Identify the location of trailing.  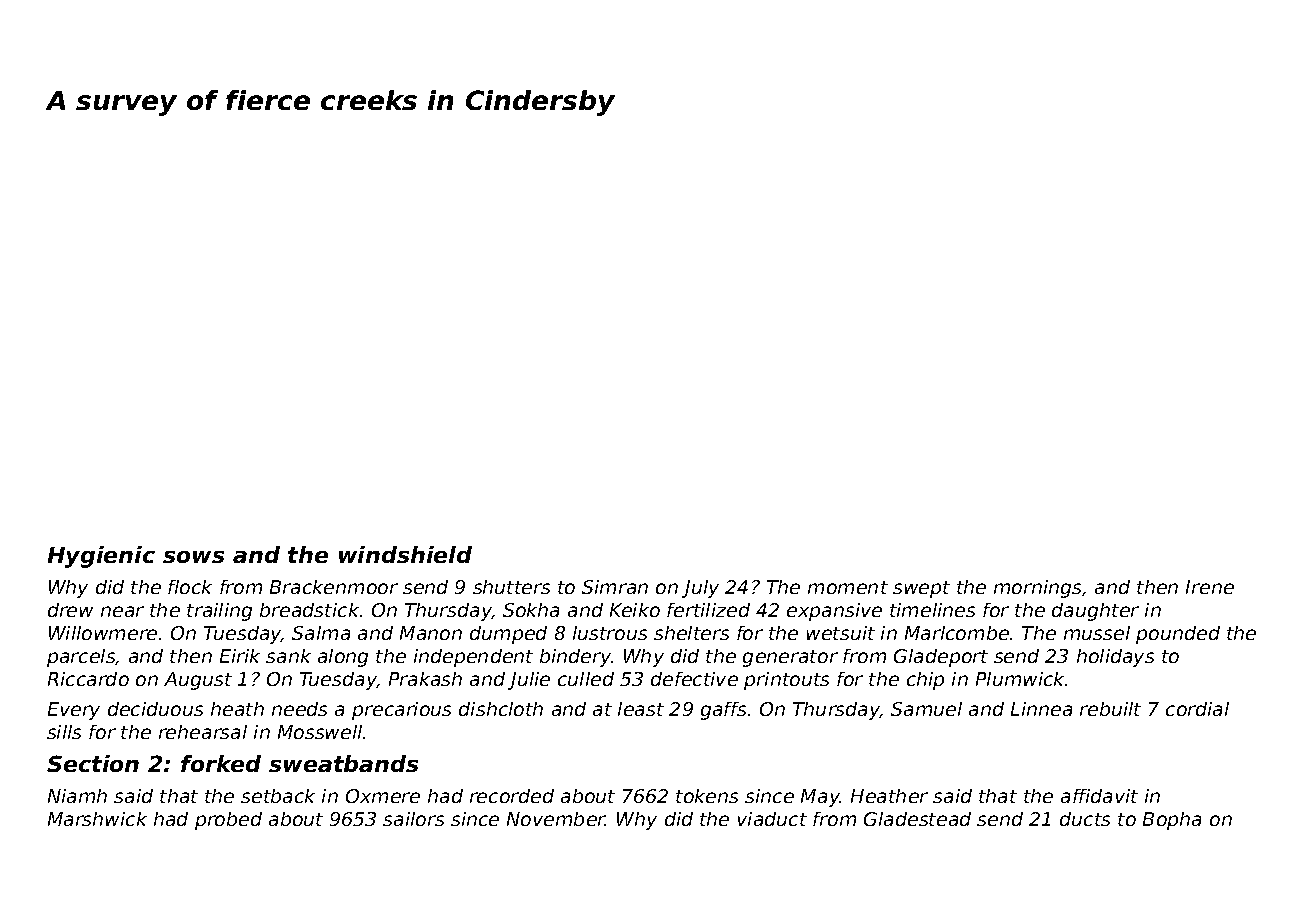
(219, 612).
